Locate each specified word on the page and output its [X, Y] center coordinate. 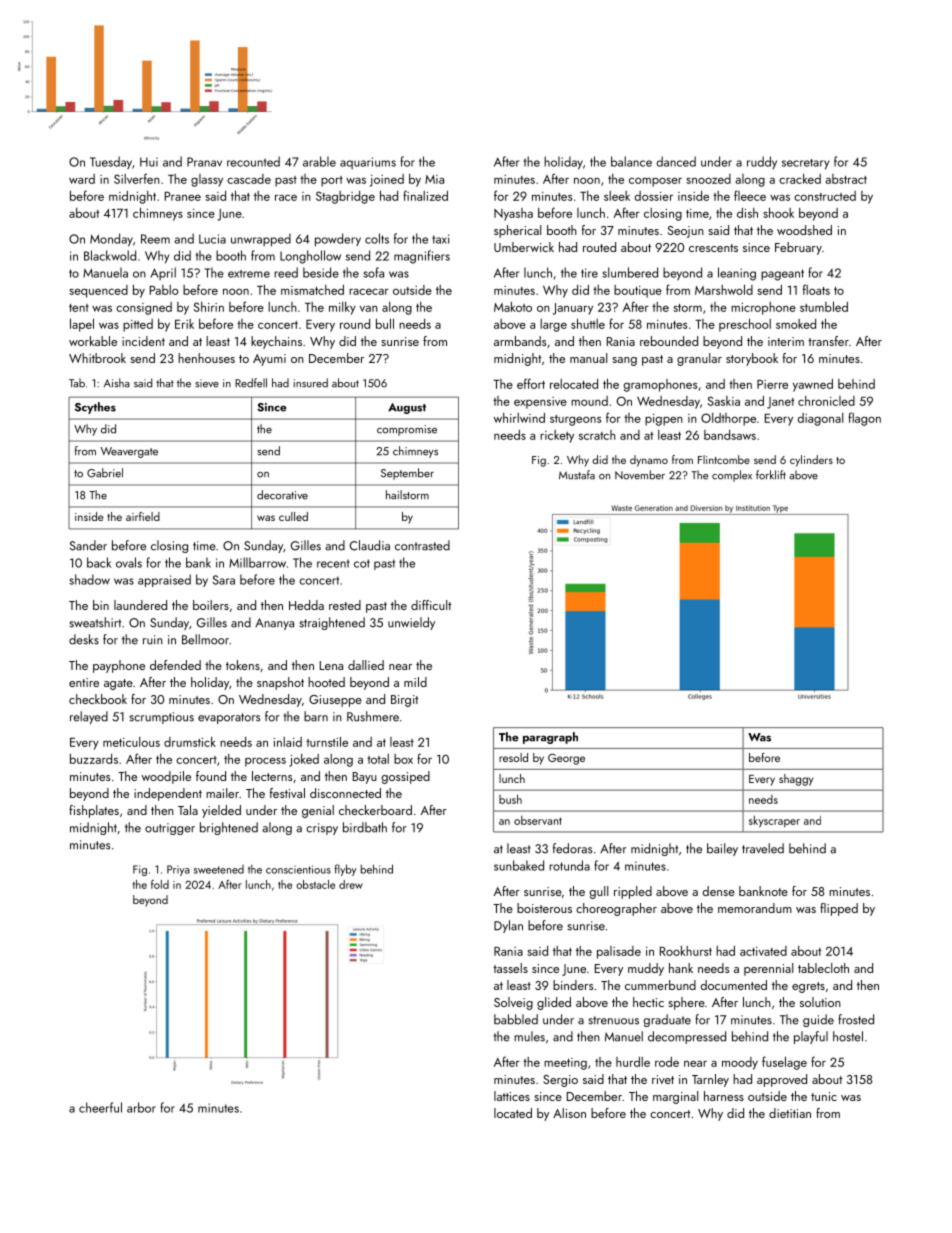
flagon [864, 419]
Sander [88, 545]
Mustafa [577, 475]
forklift [771, 475]
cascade [249, 179]
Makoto [513, 307]
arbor [141, 1107]
